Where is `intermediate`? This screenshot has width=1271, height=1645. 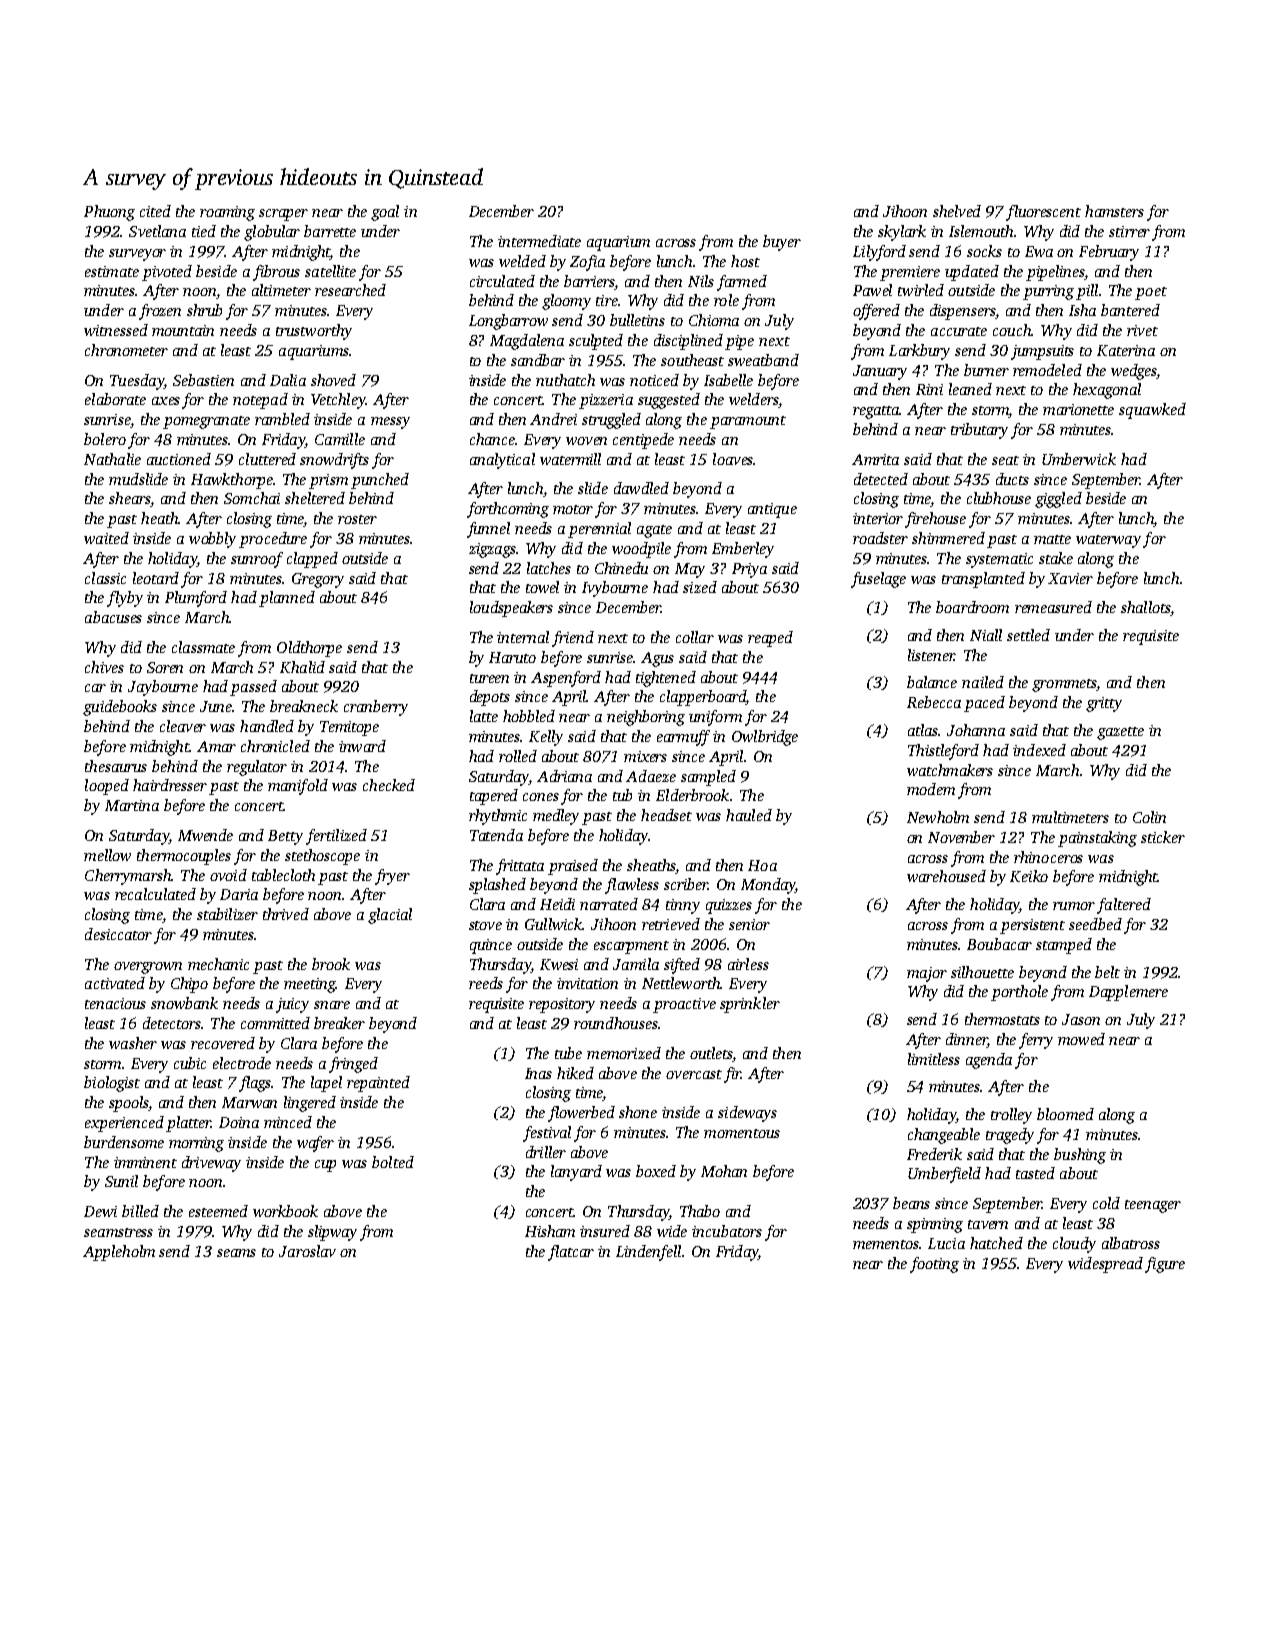 intermediate is located at coordinates (539, 241).
